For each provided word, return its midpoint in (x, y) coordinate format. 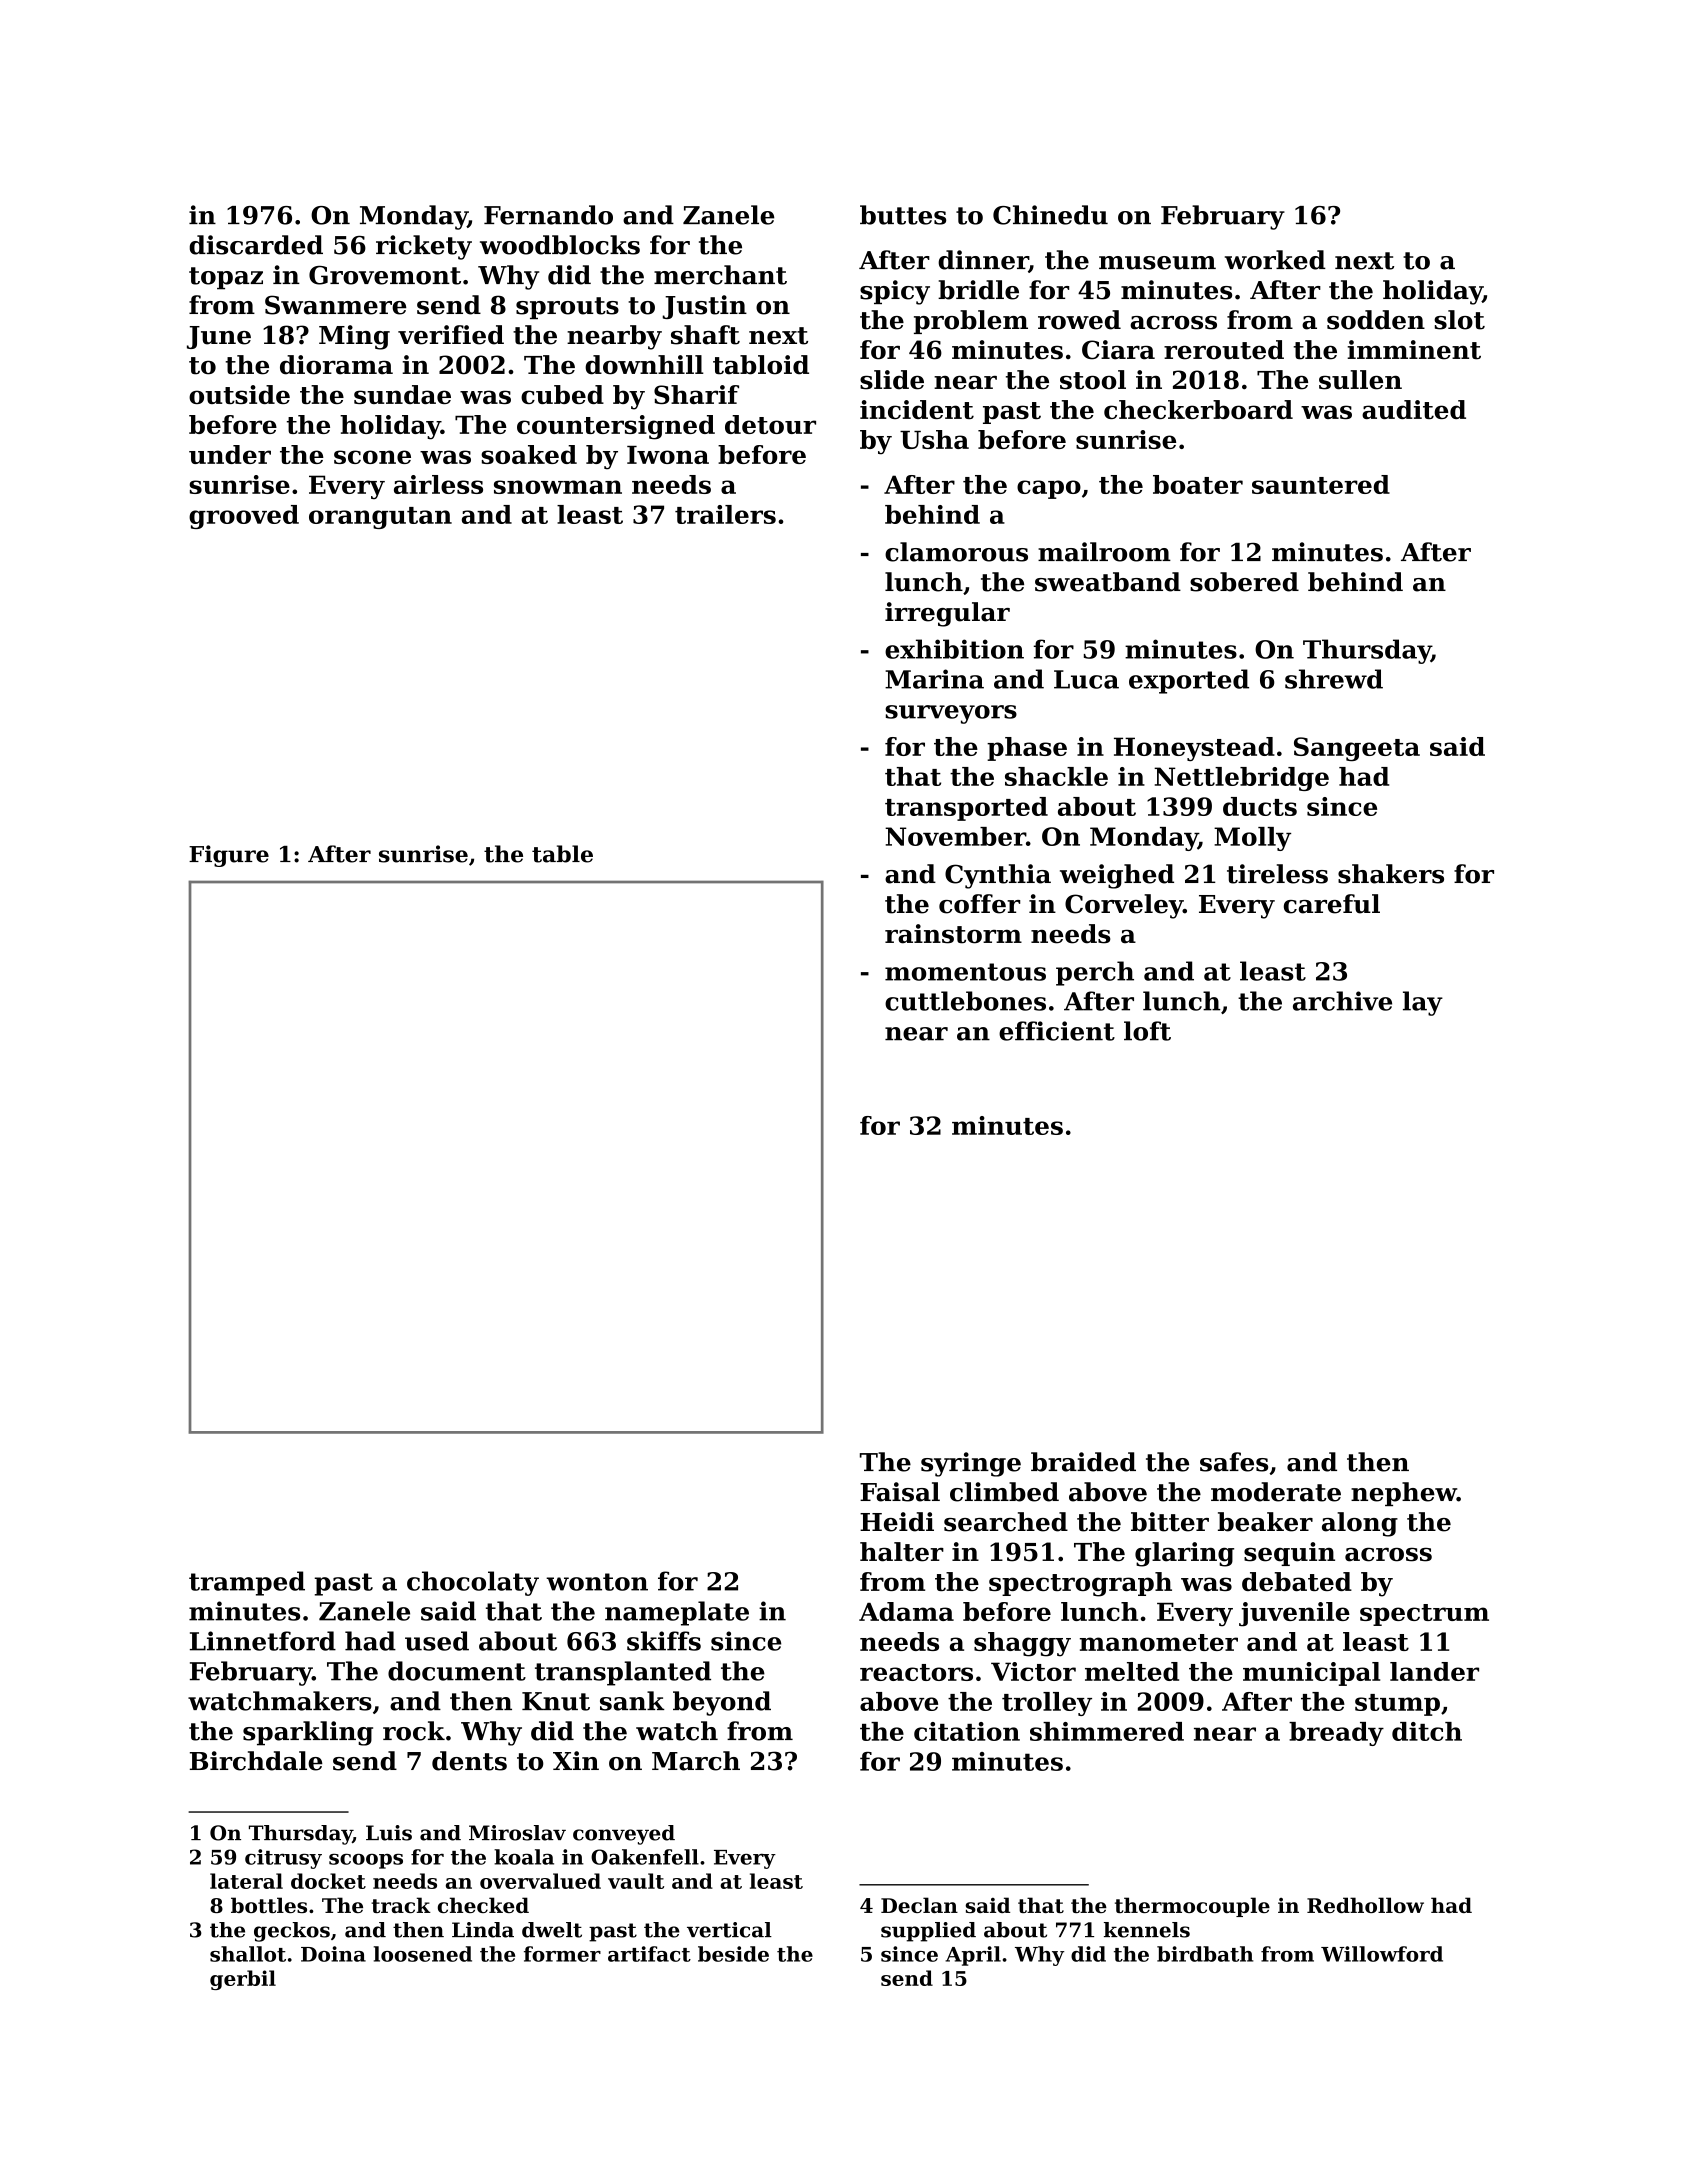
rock (414, 1731)
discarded (256, 245)
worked (1275, 260)
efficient (1057, 1031)
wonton (597, 1582)
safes (1234, 1462)
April (973, 1956)
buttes (903, 215)
